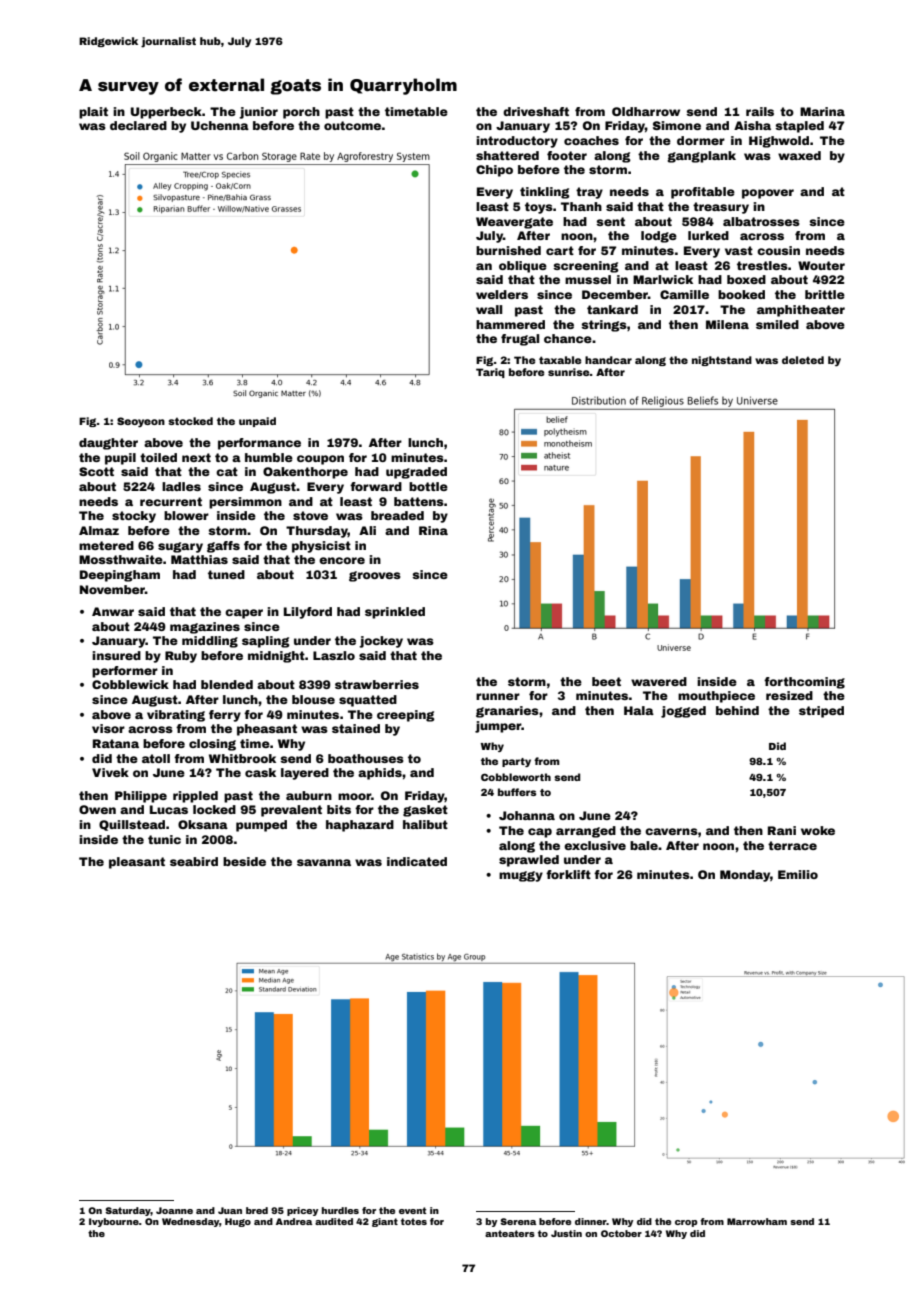 The width and height of the screenshot is (924, 1308). What do you see at coordinates (380, 774) in the screenshot?
I see `aphids` at bounding box center [380, 774].
